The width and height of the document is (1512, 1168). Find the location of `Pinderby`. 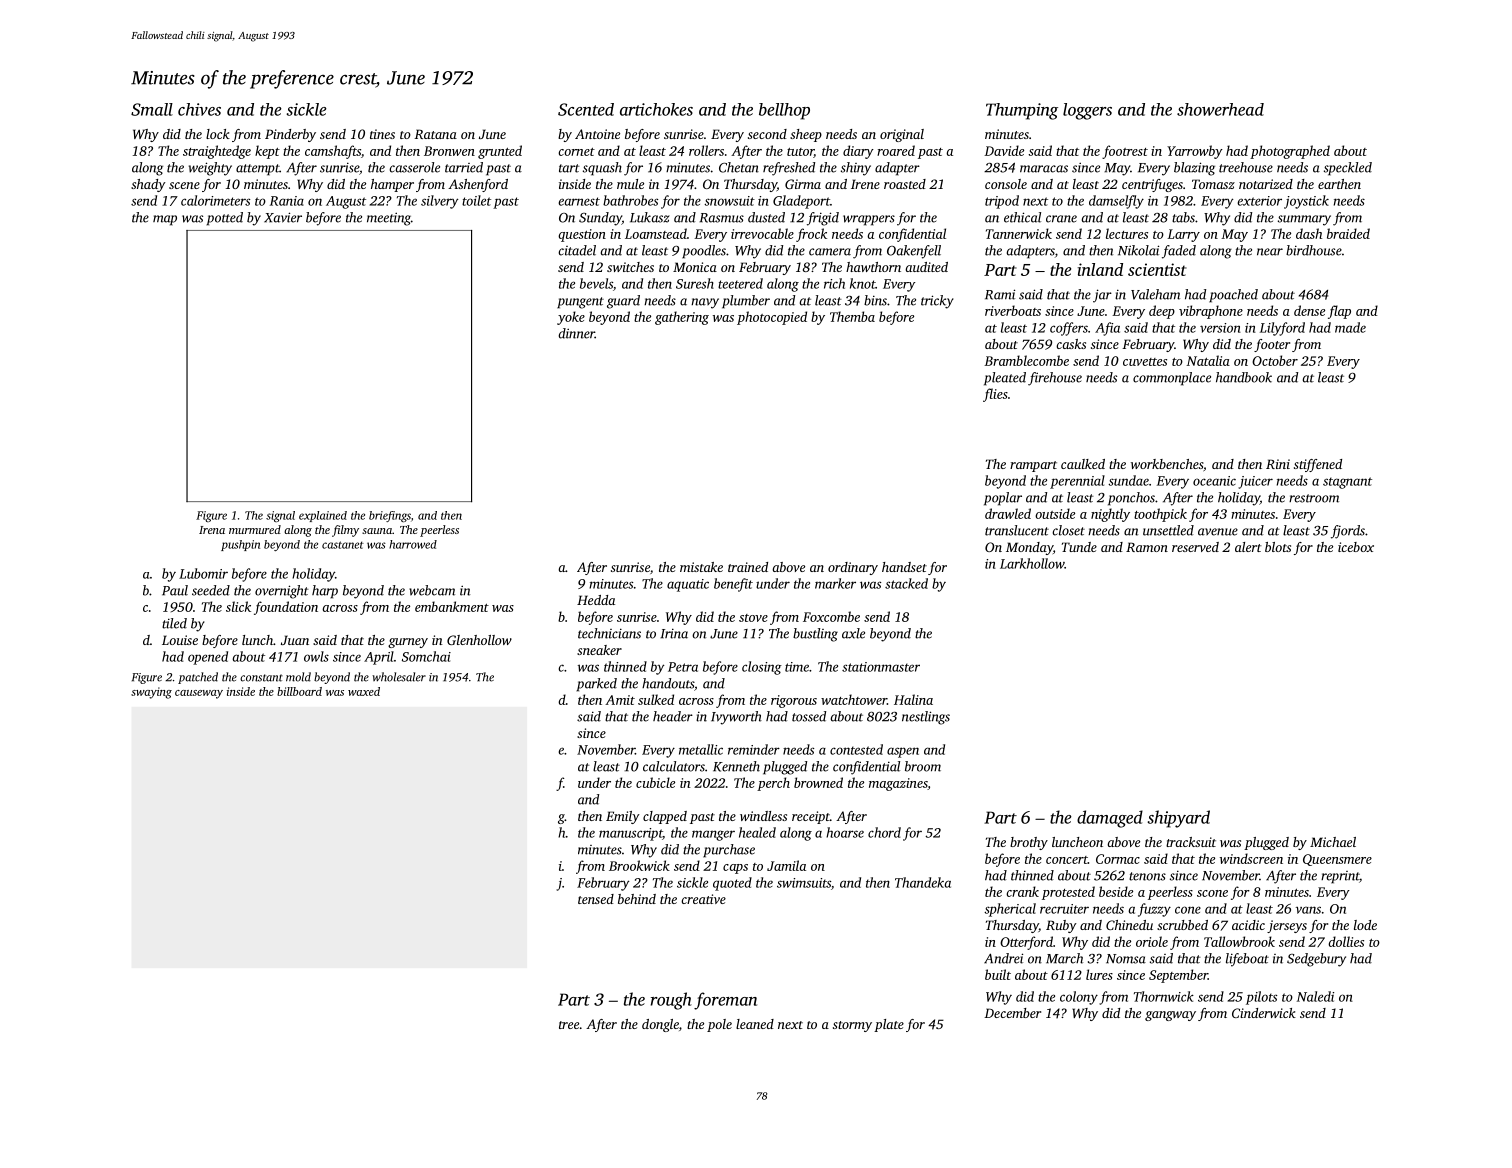

Pinderby is located at coordinates (290, 135).
